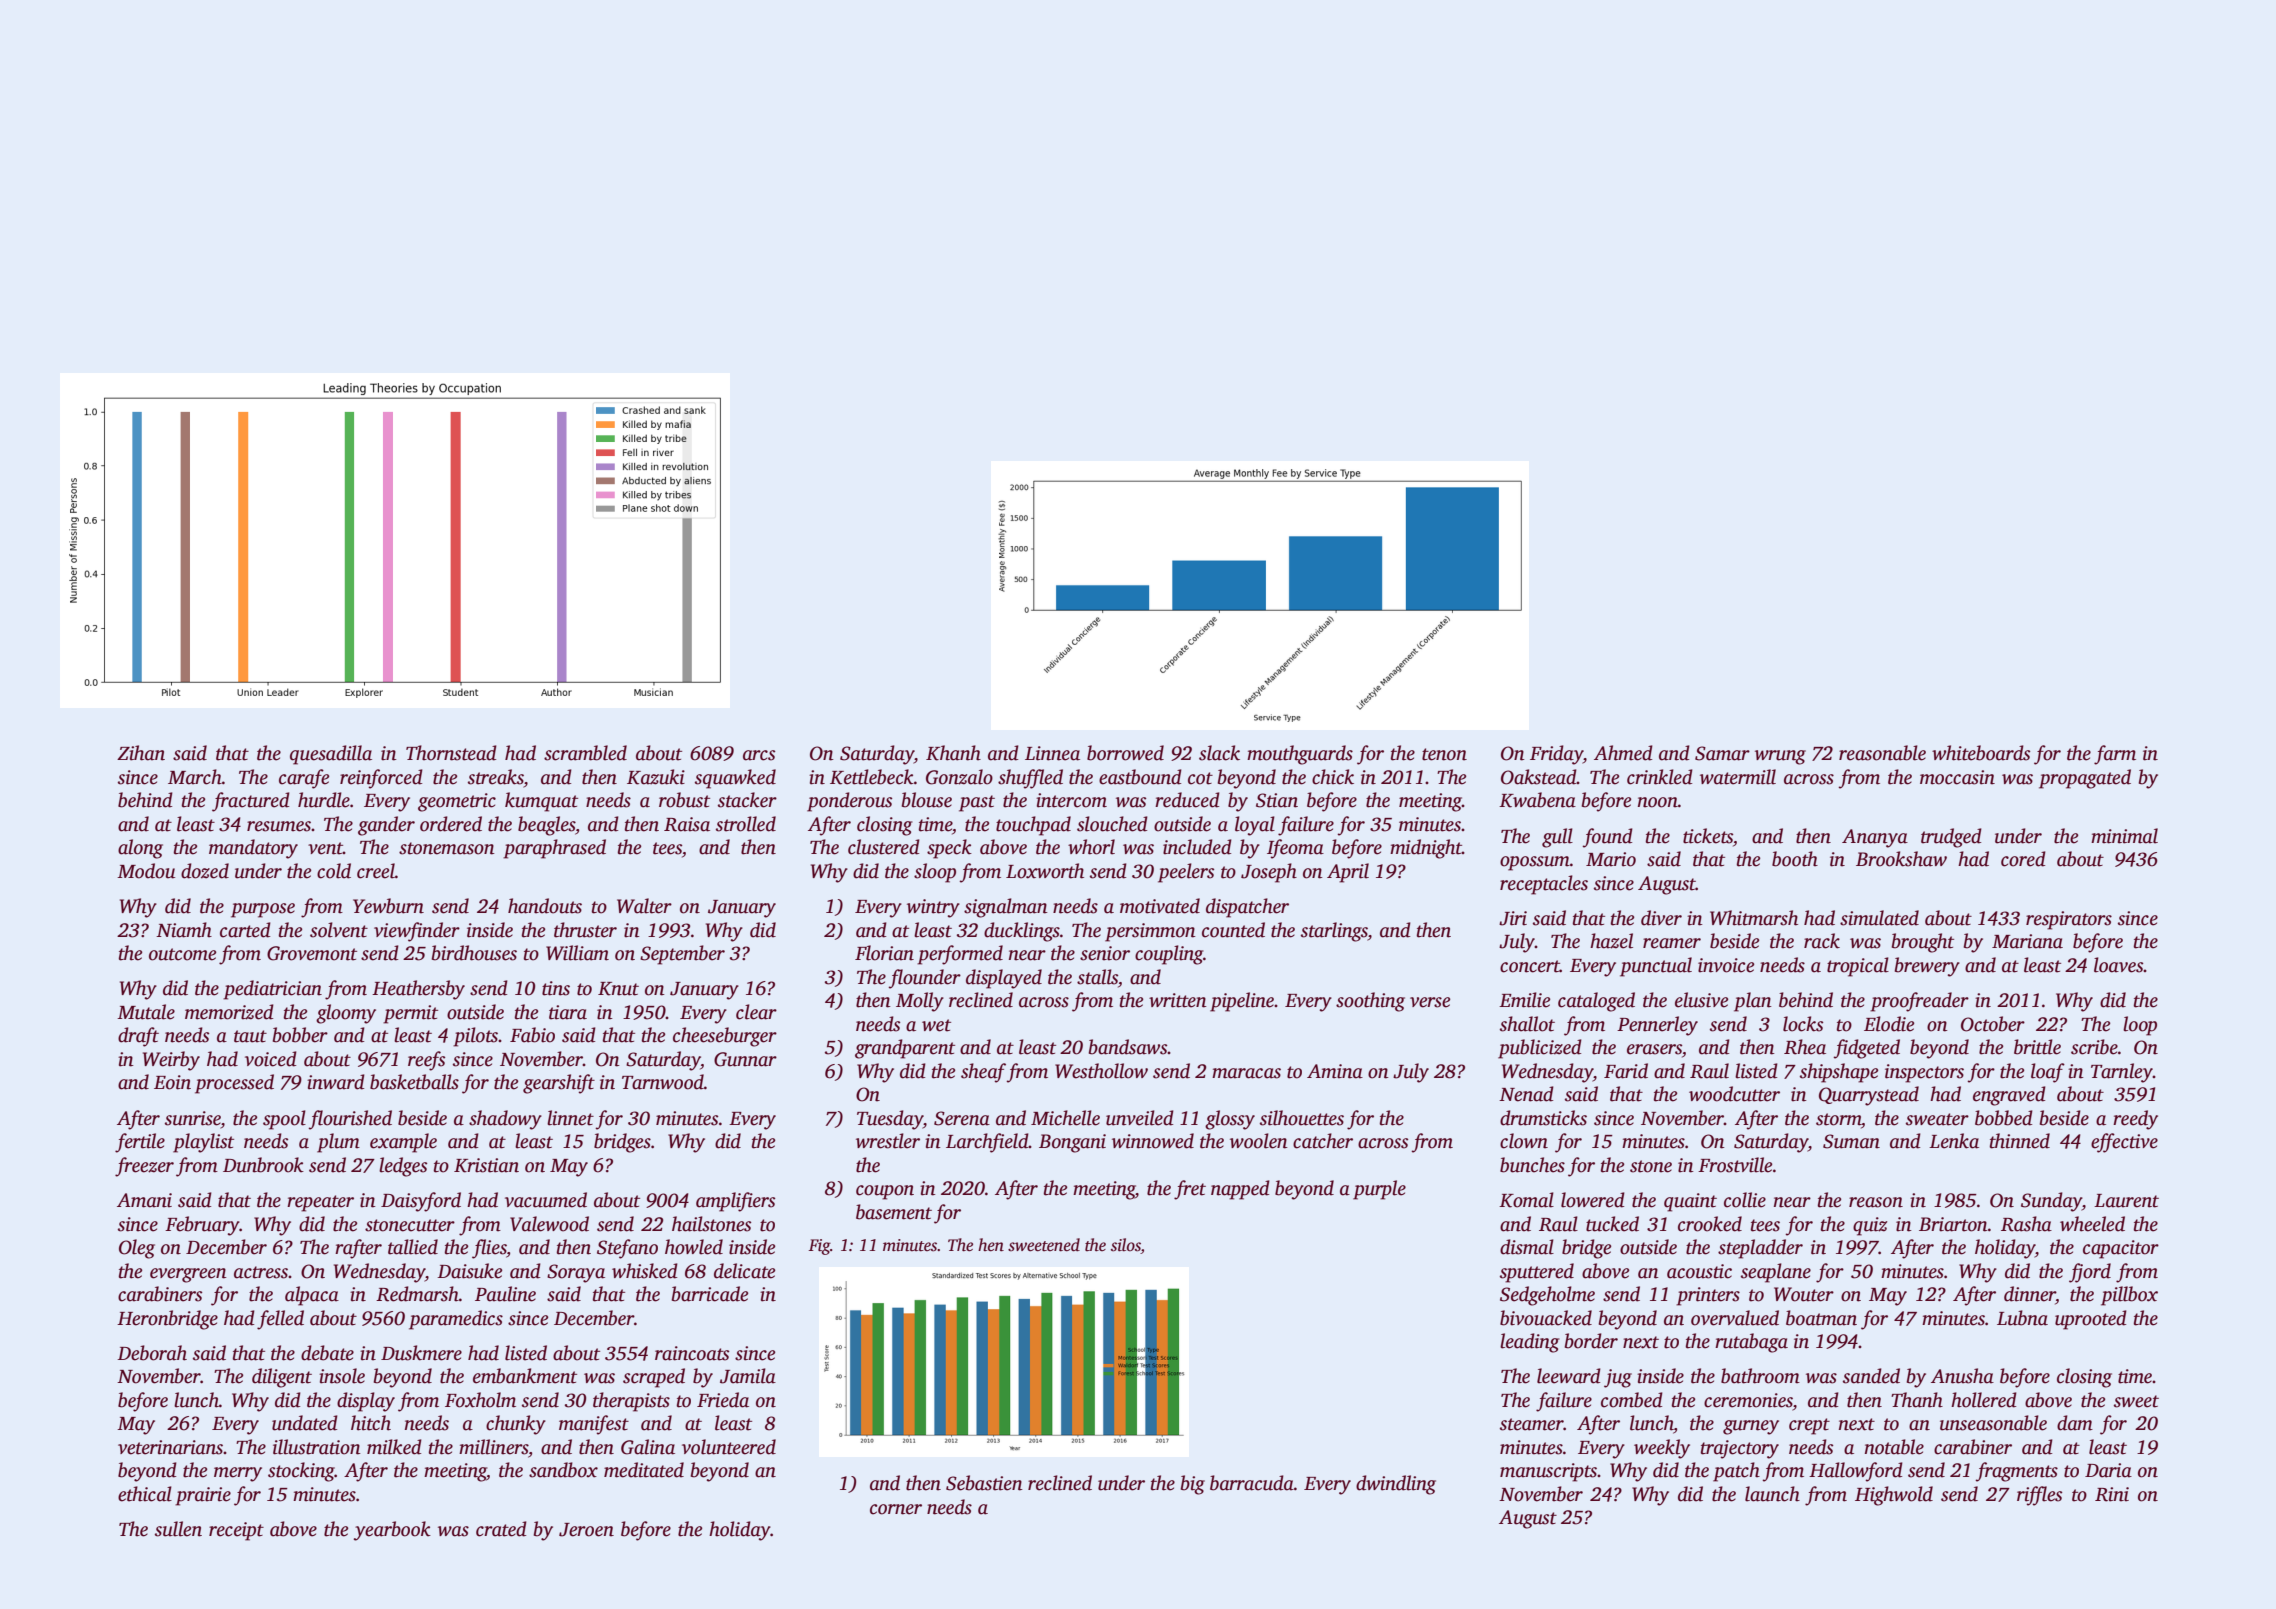  What do you see at coordinates (2091, 1320) in the screenshot?
I see `uprooted` at bounding box center [2091, 1320].
